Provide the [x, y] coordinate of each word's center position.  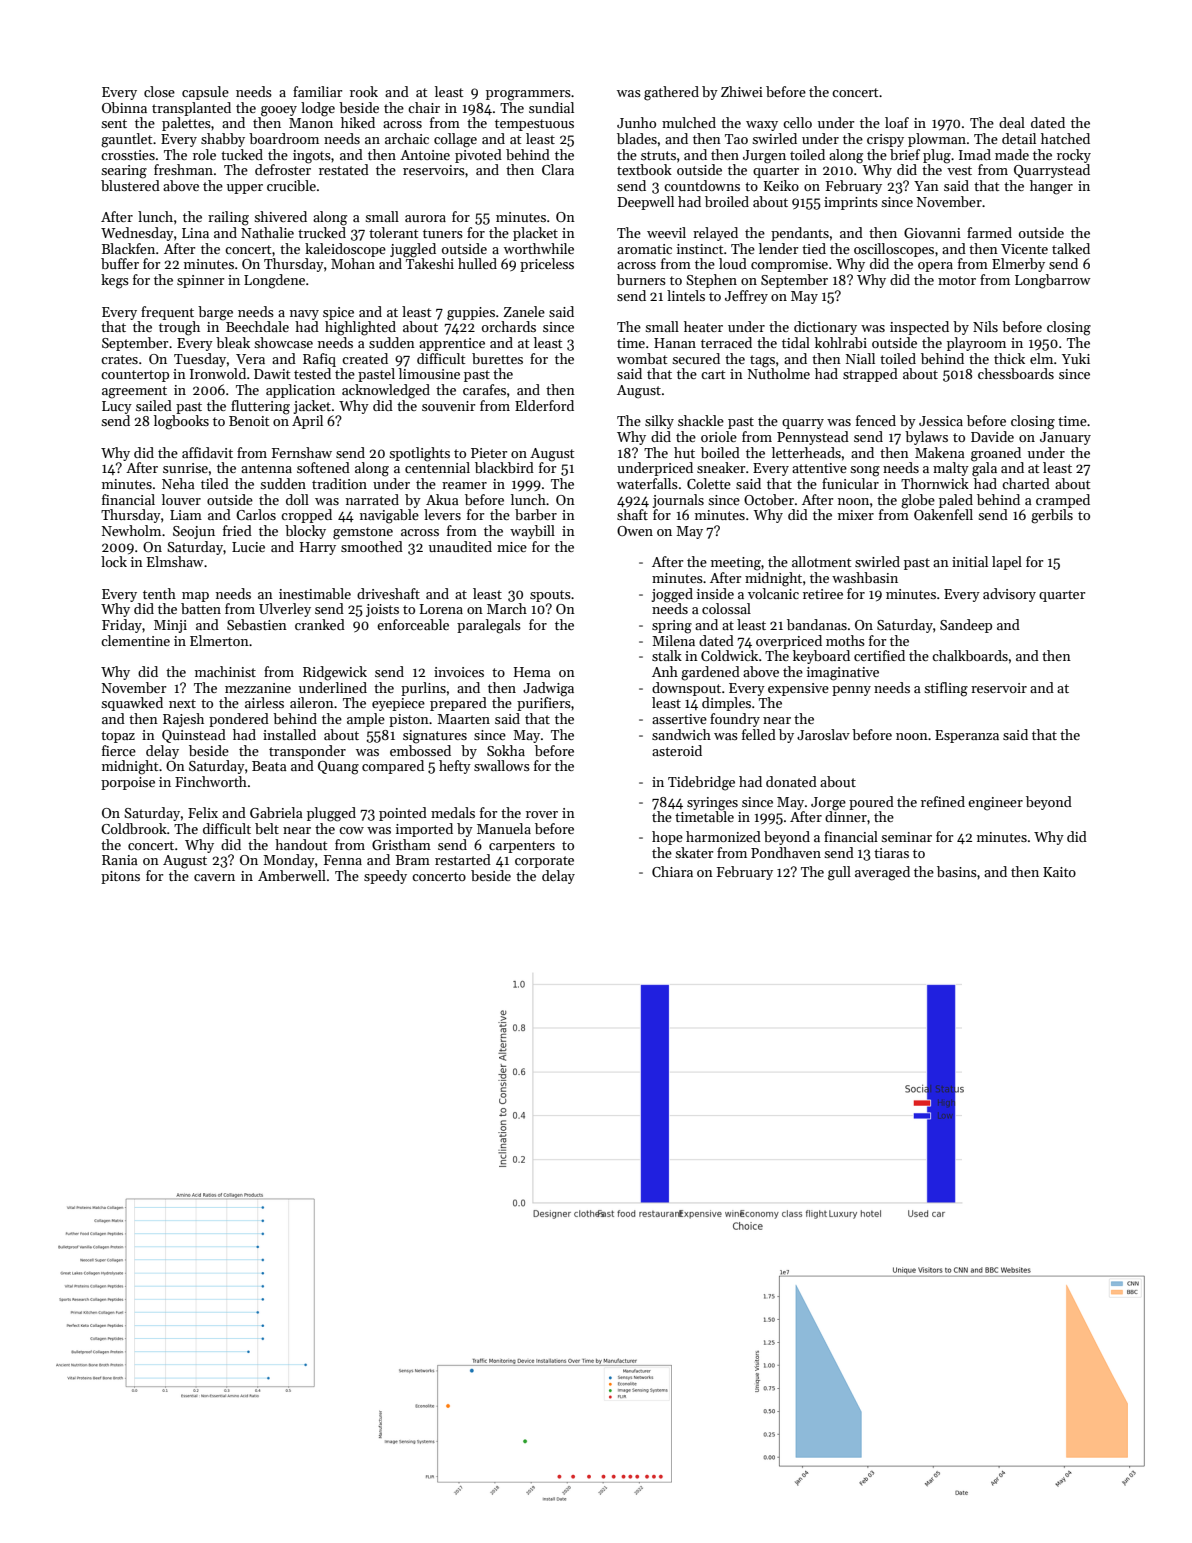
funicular [850, 483]
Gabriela [276, 812]
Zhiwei [742, 91]
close [159, 91]
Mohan [353, 263]
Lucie [248, 547]
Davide [992, 436]
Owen [635, 531]
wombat [642, 358]
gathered [671, 93]
